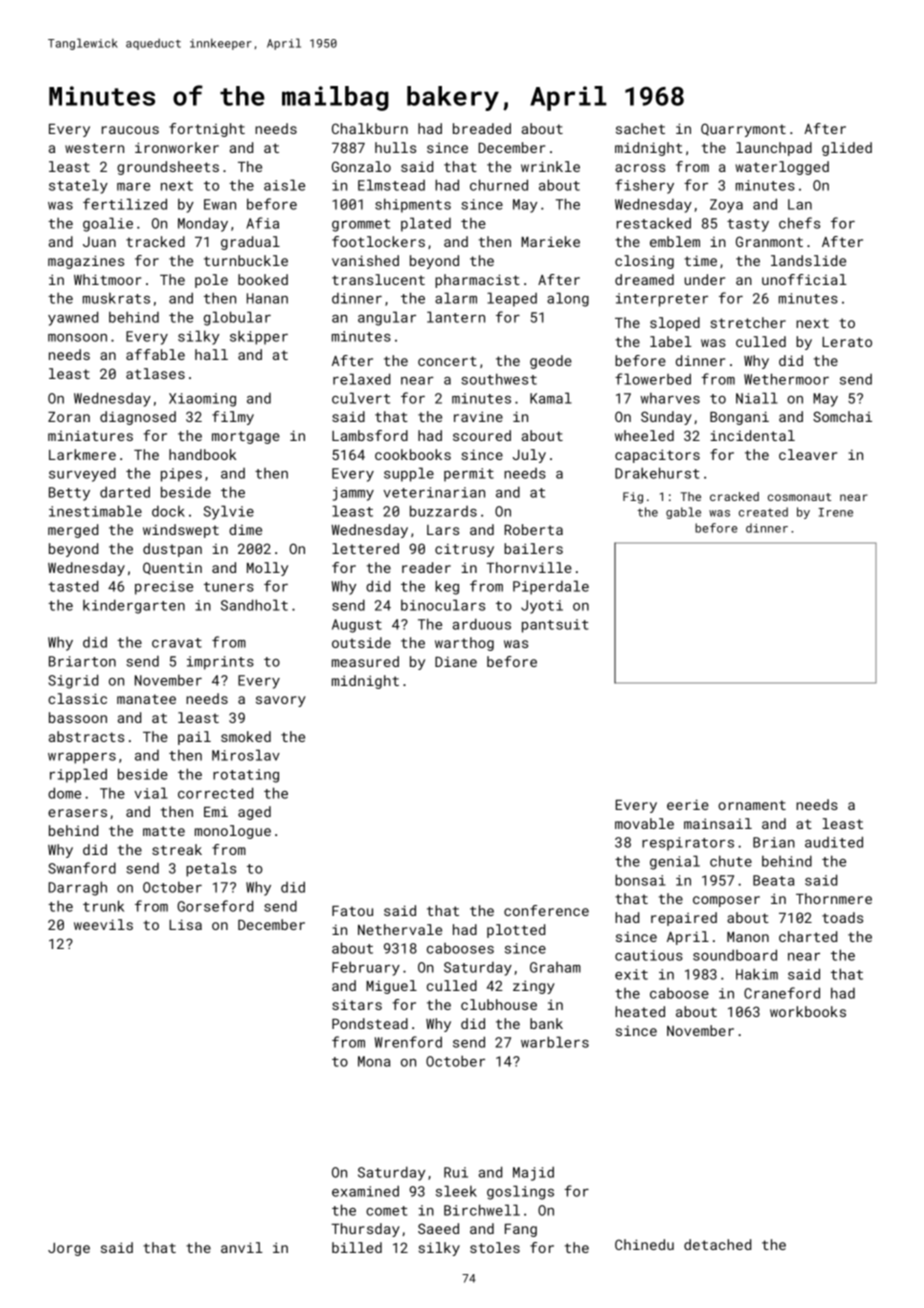 Image resolution: width=924 pixels, height=1308 pixels. Describe the element at coordinates (847, 149) in the screenshot. I see `glided` at that location.
